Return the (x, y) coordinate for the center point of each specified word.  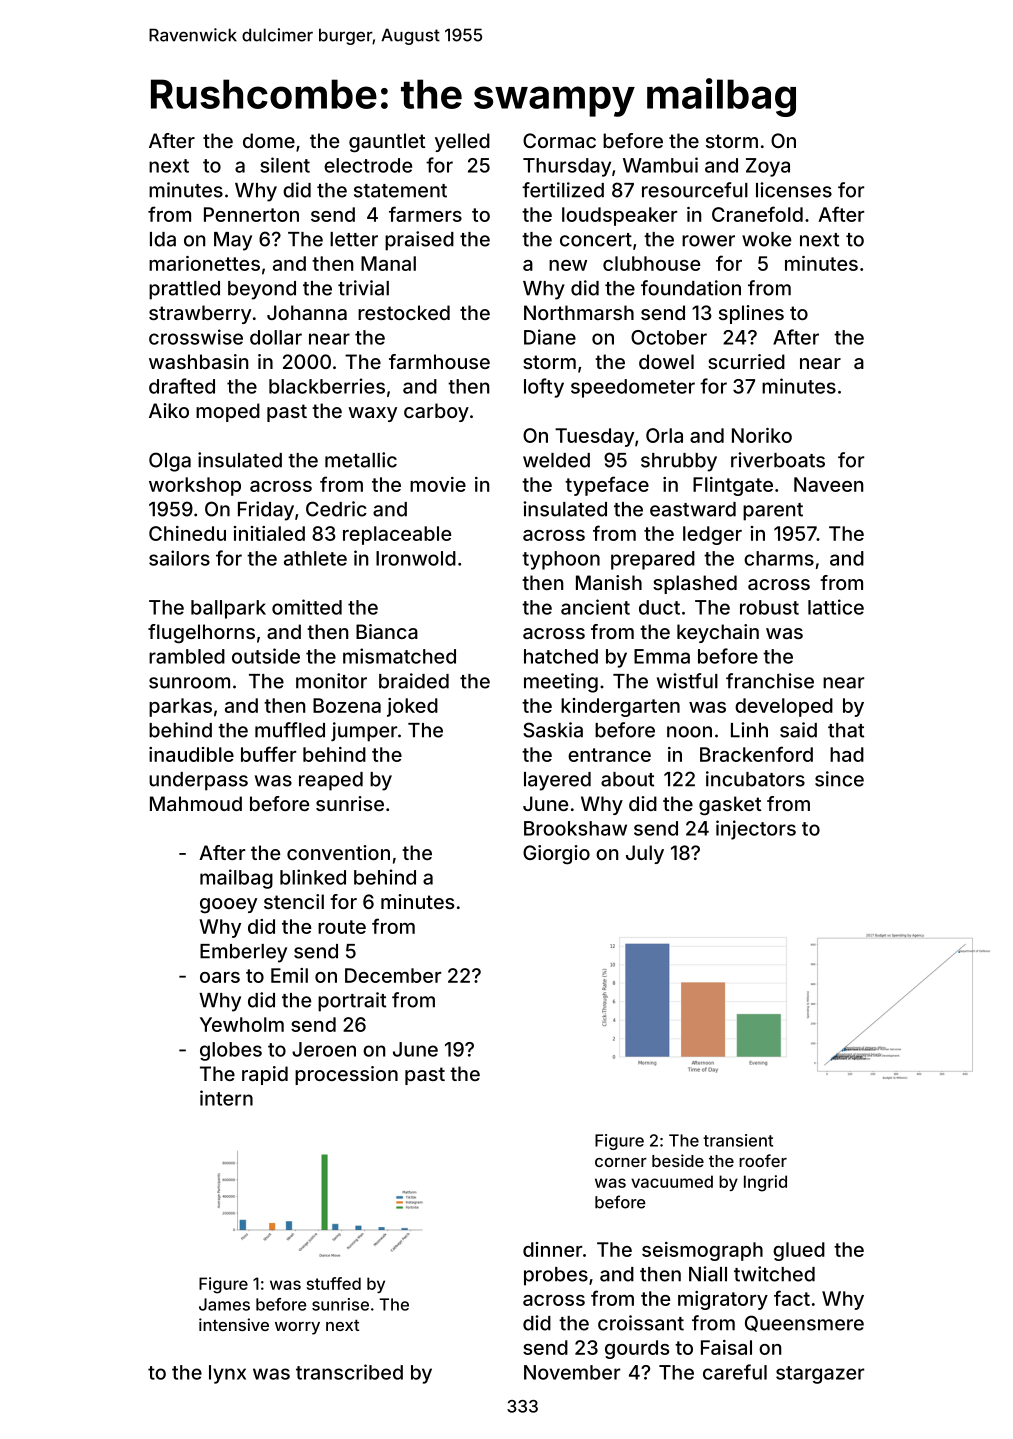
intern (226, 1098)
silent (285, 165)
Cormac (559, 140)
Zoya (768, 167)
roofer (763, 1160)
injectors (756, 830)
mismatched (399, 656)
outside (266, 656)
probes (556, 1276)
